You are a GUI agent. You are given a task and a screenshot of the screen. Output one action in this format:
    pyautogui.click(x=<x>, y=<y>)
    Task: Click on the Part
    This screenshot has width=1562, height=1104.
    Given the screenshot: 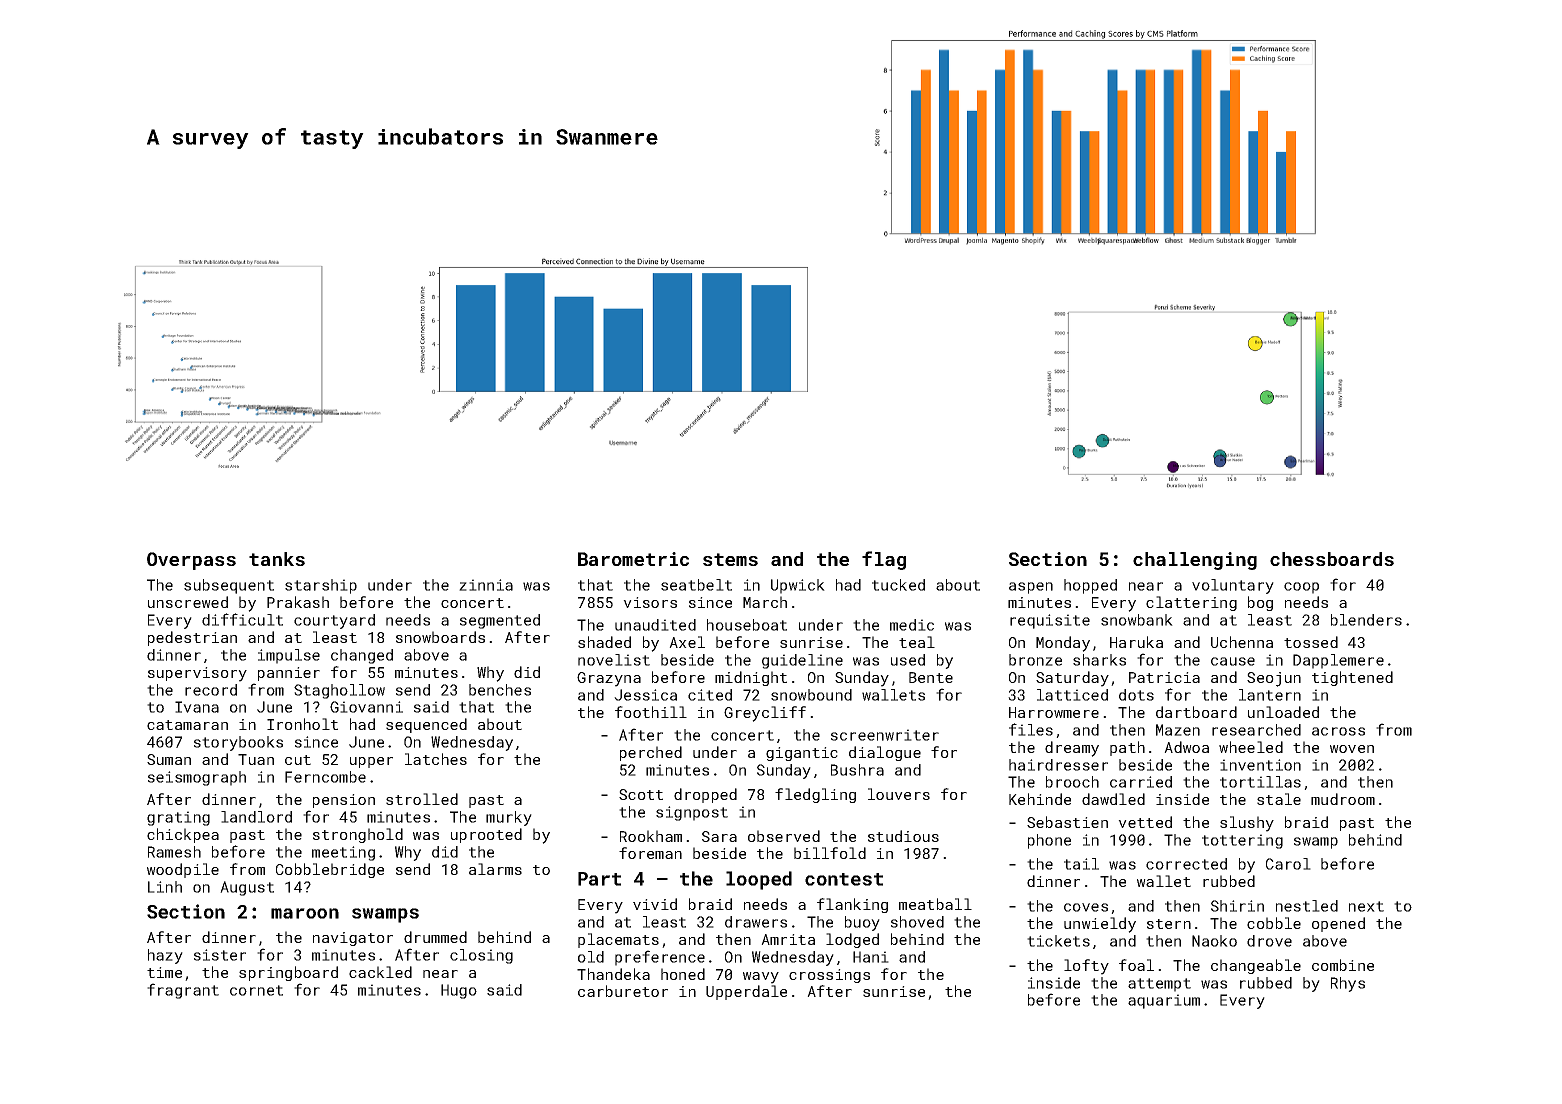 What is the action you would take?
    pyautogui.click(x=599, y=879)
